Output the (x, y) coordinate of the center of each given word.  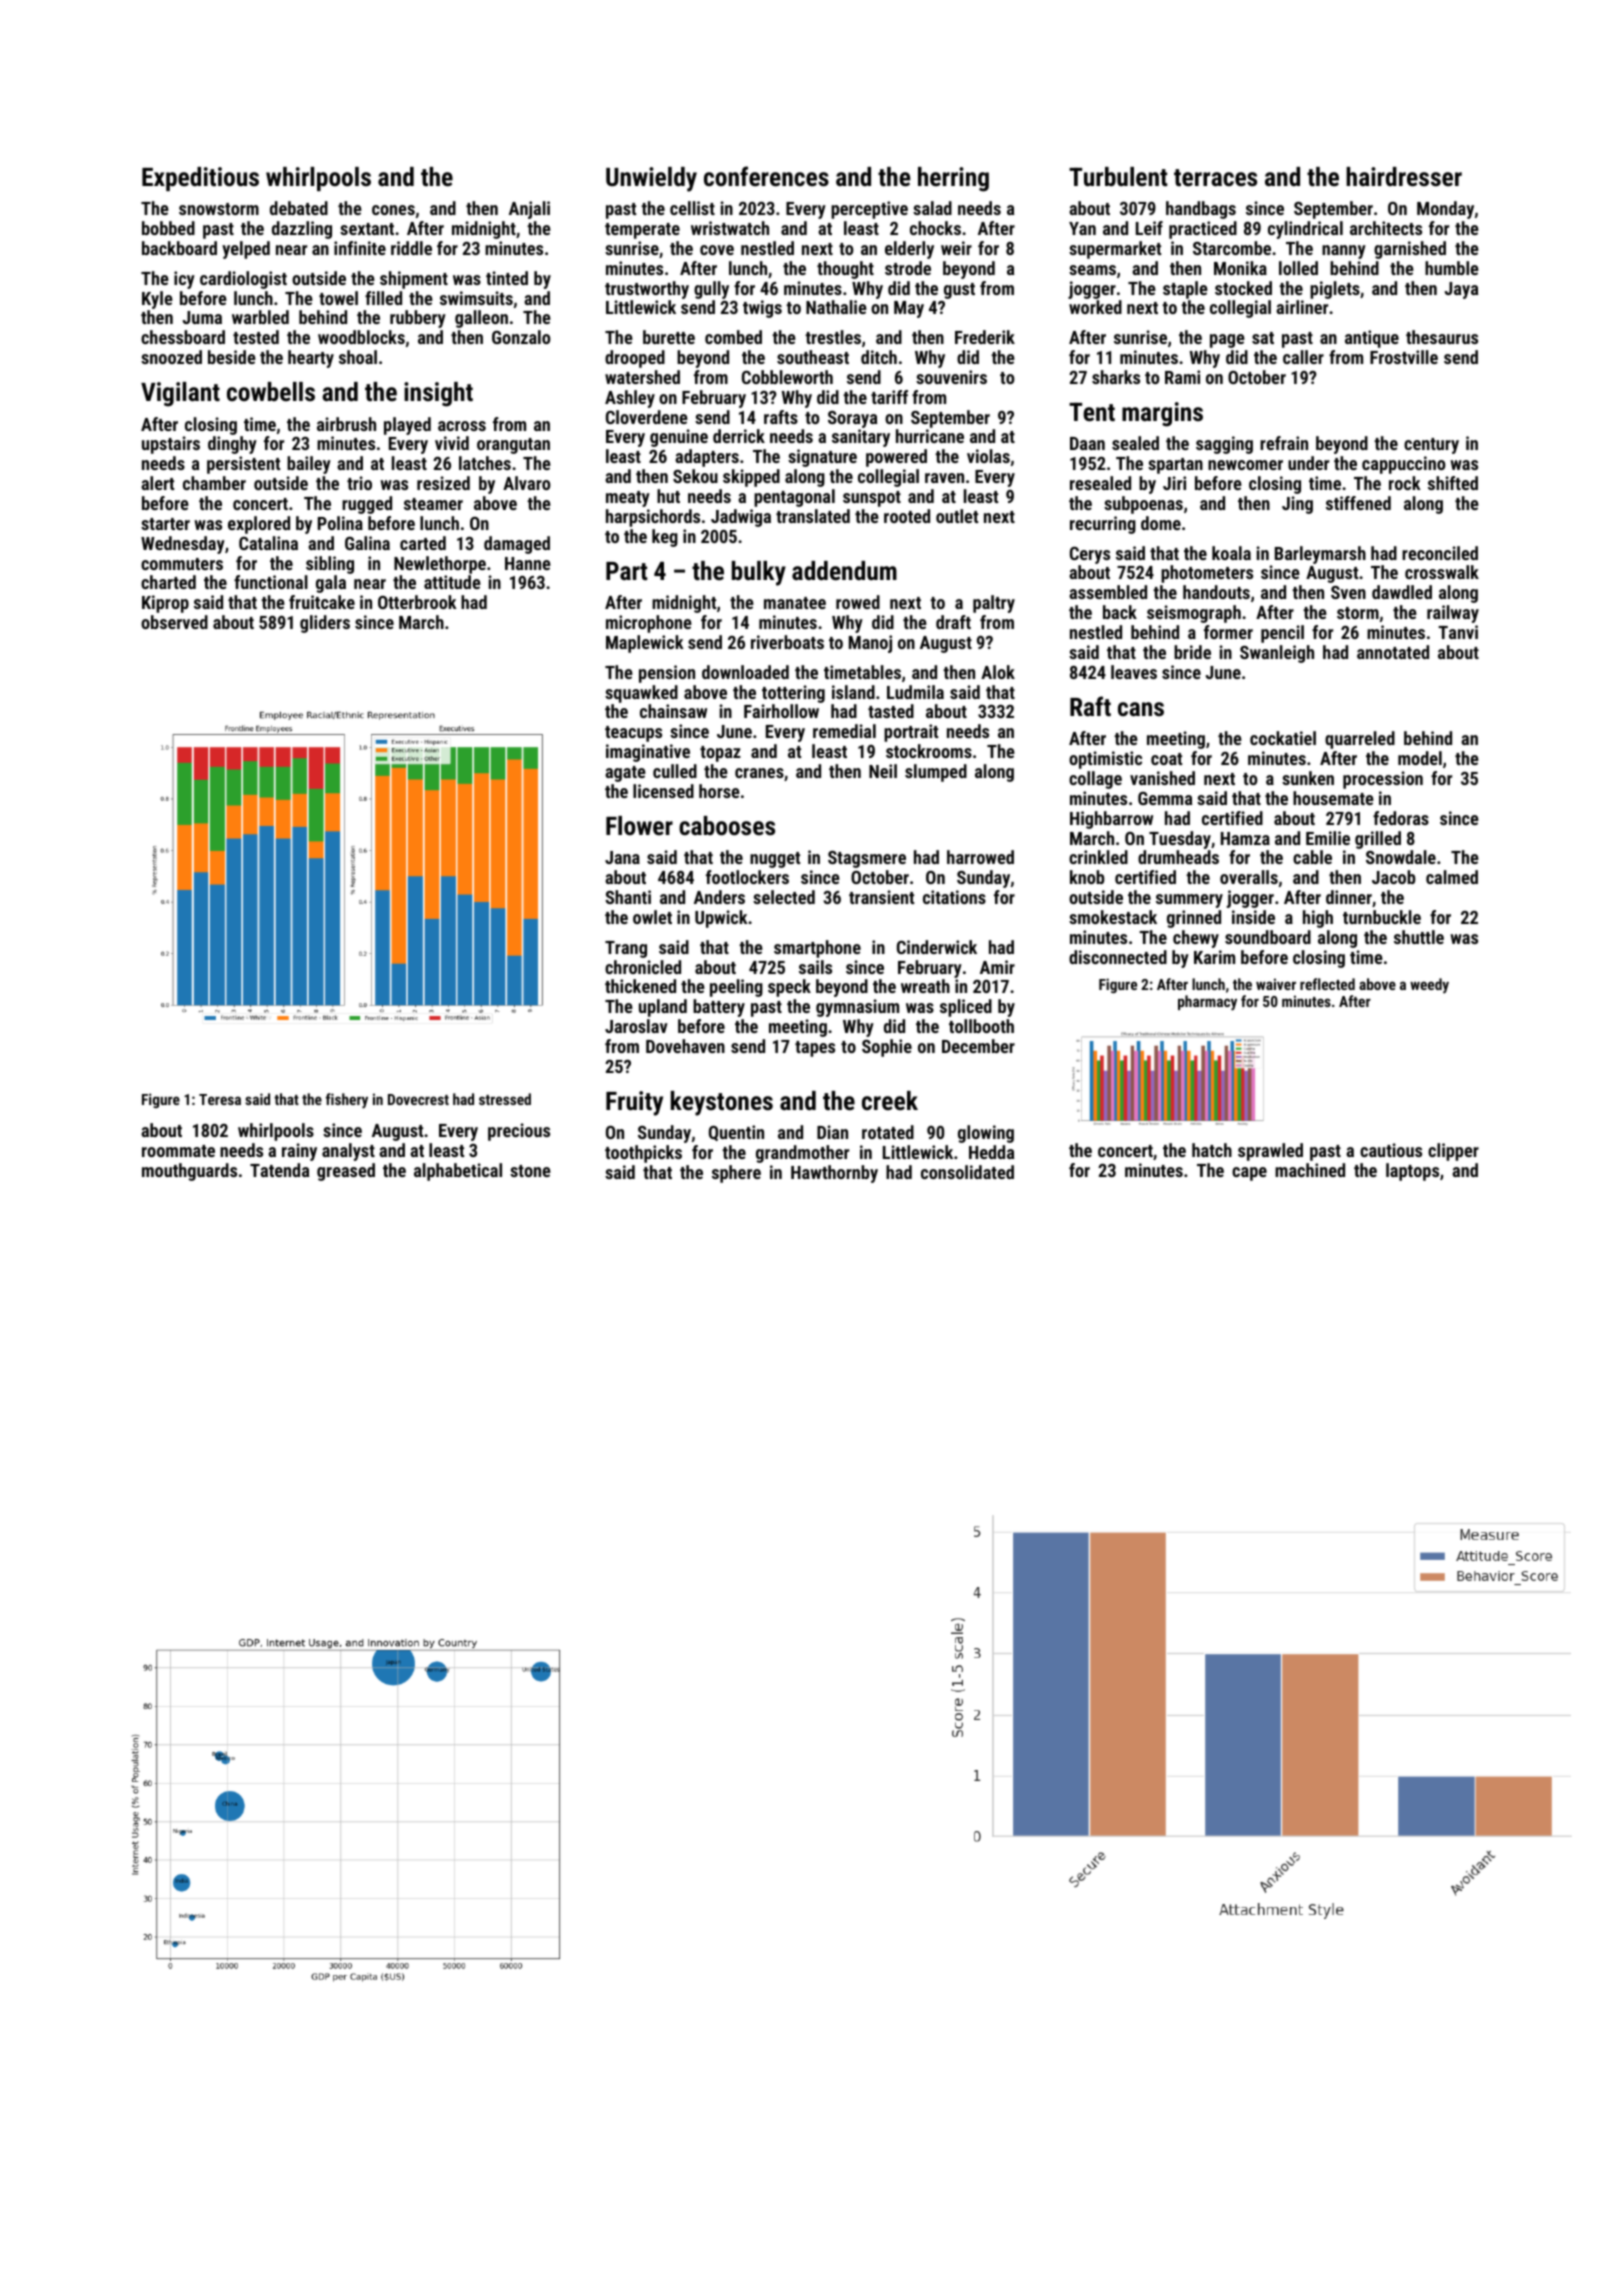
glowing (986, 1134)
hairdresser (1404, 176)
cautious (1391, 1150)
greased (346, 1172)
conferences (766, 176)
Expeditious (200, 179)
